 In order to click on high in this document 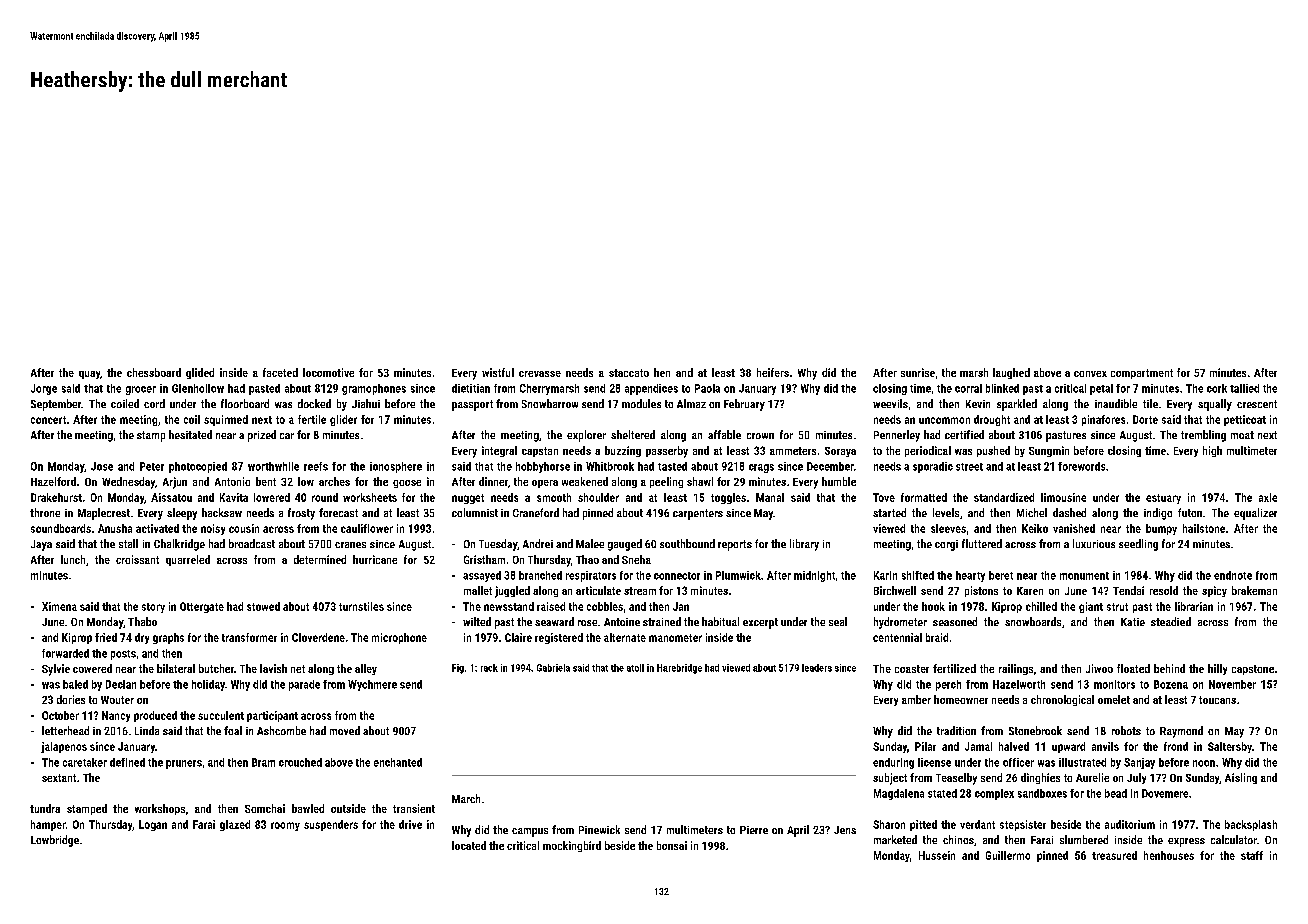, I will do `click(1212, 451)`.
